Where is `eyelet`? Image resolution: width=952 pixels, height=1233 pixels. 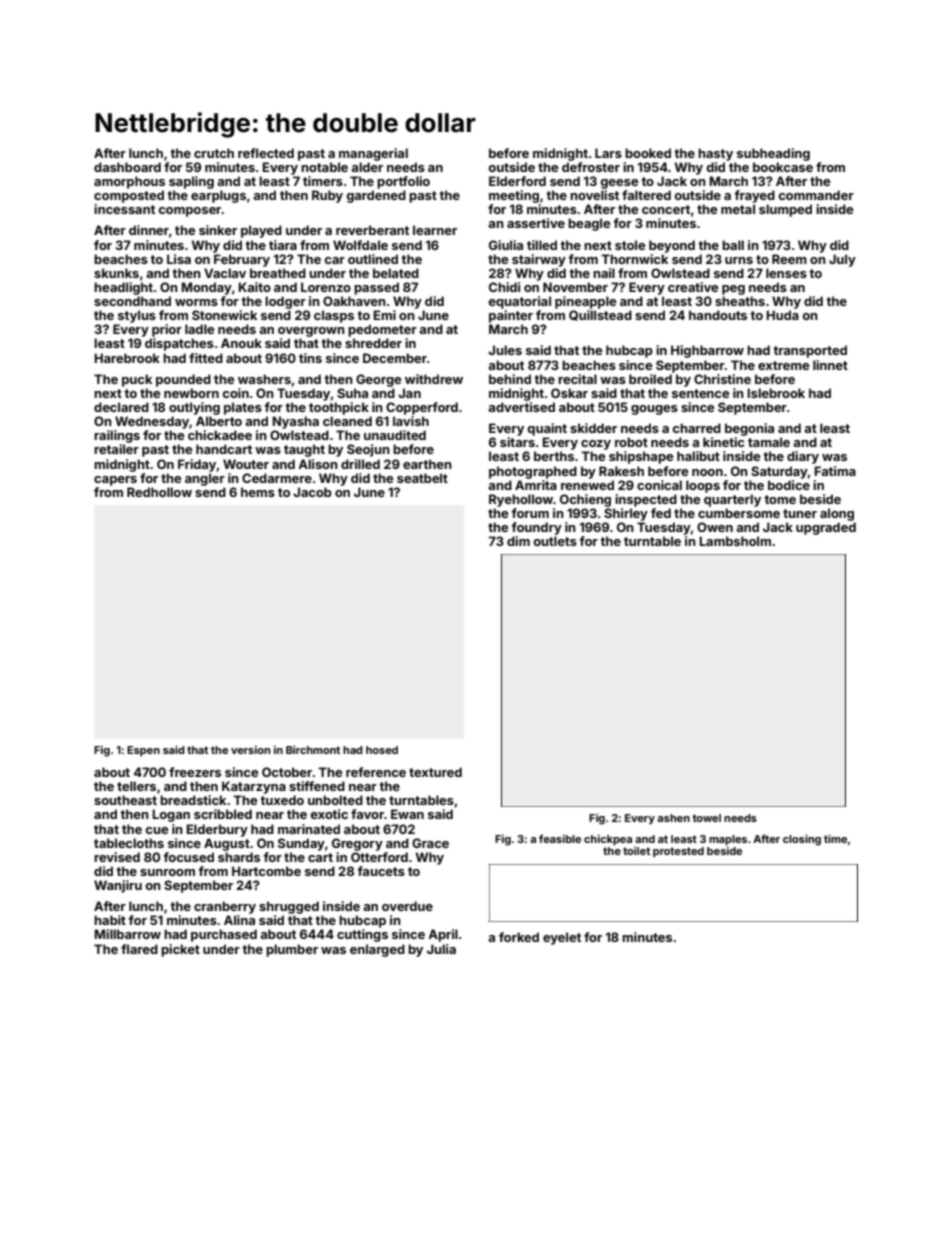 eyelet is located at coordinates (562, 938).
